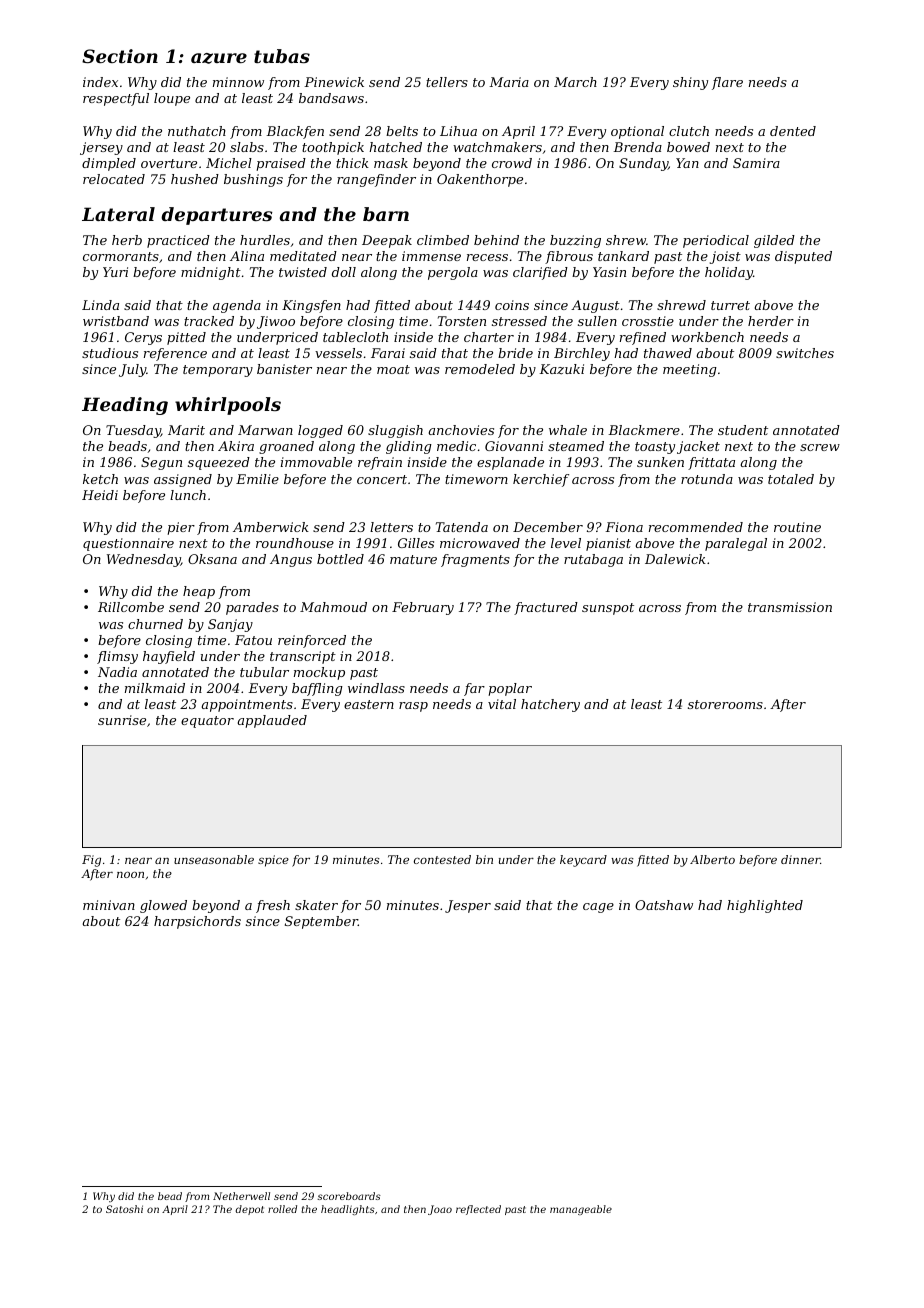 The width and height of the document is (924, 1308). What do you see at coordinates (197, 922) in the document?
I see `harpsichords` at bounding box center [197, 922].
